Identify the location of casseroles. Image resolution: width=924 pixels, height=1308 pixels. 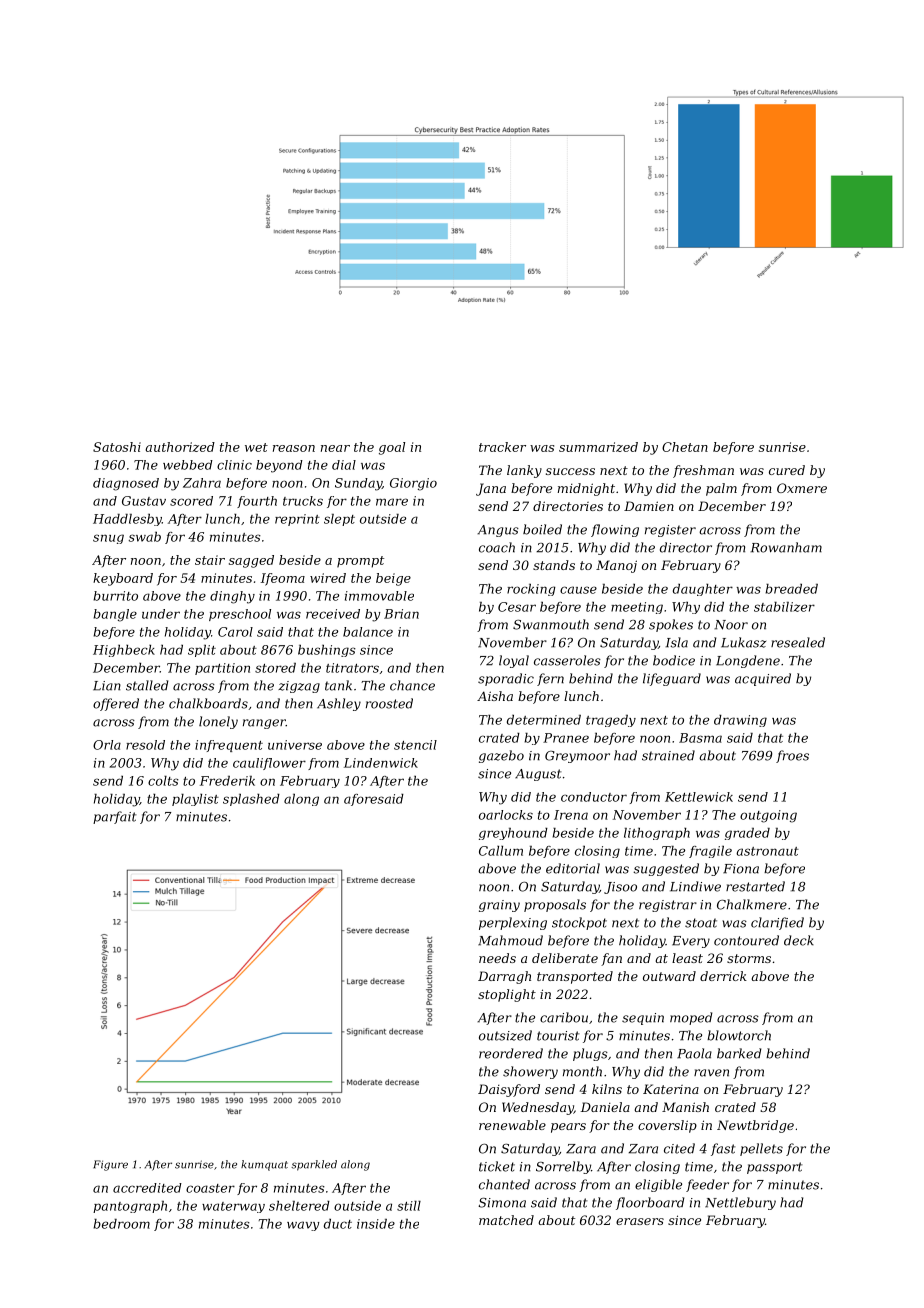
(567, 660).
